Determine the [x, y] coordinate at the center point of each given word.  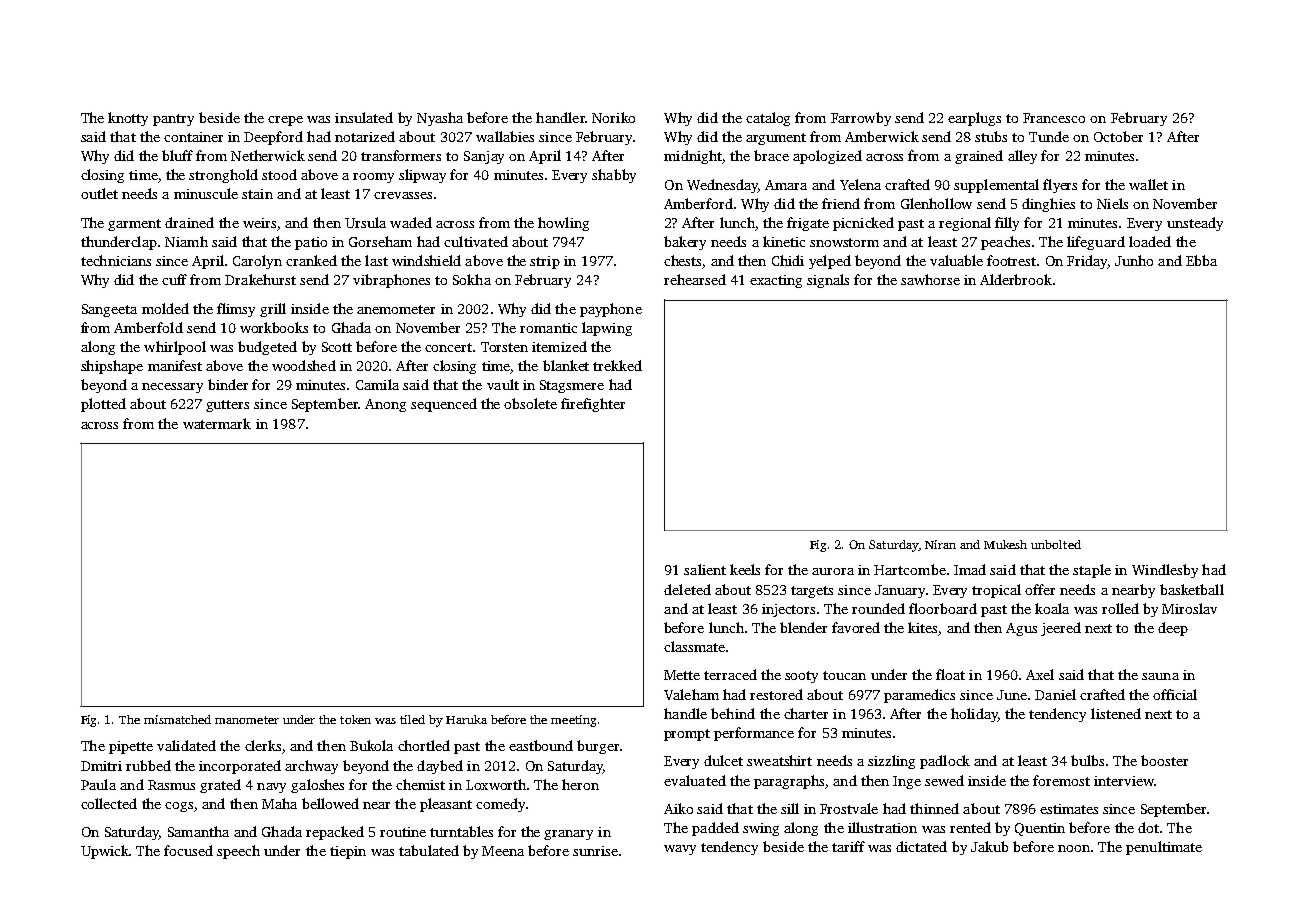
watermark [217, 423]
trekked [617, 365]
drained [189, 222]
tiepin [348, 852]
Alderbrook [1016, 279]
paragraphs [789, 782]
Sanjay [484, 157]
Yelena [860, 184]
